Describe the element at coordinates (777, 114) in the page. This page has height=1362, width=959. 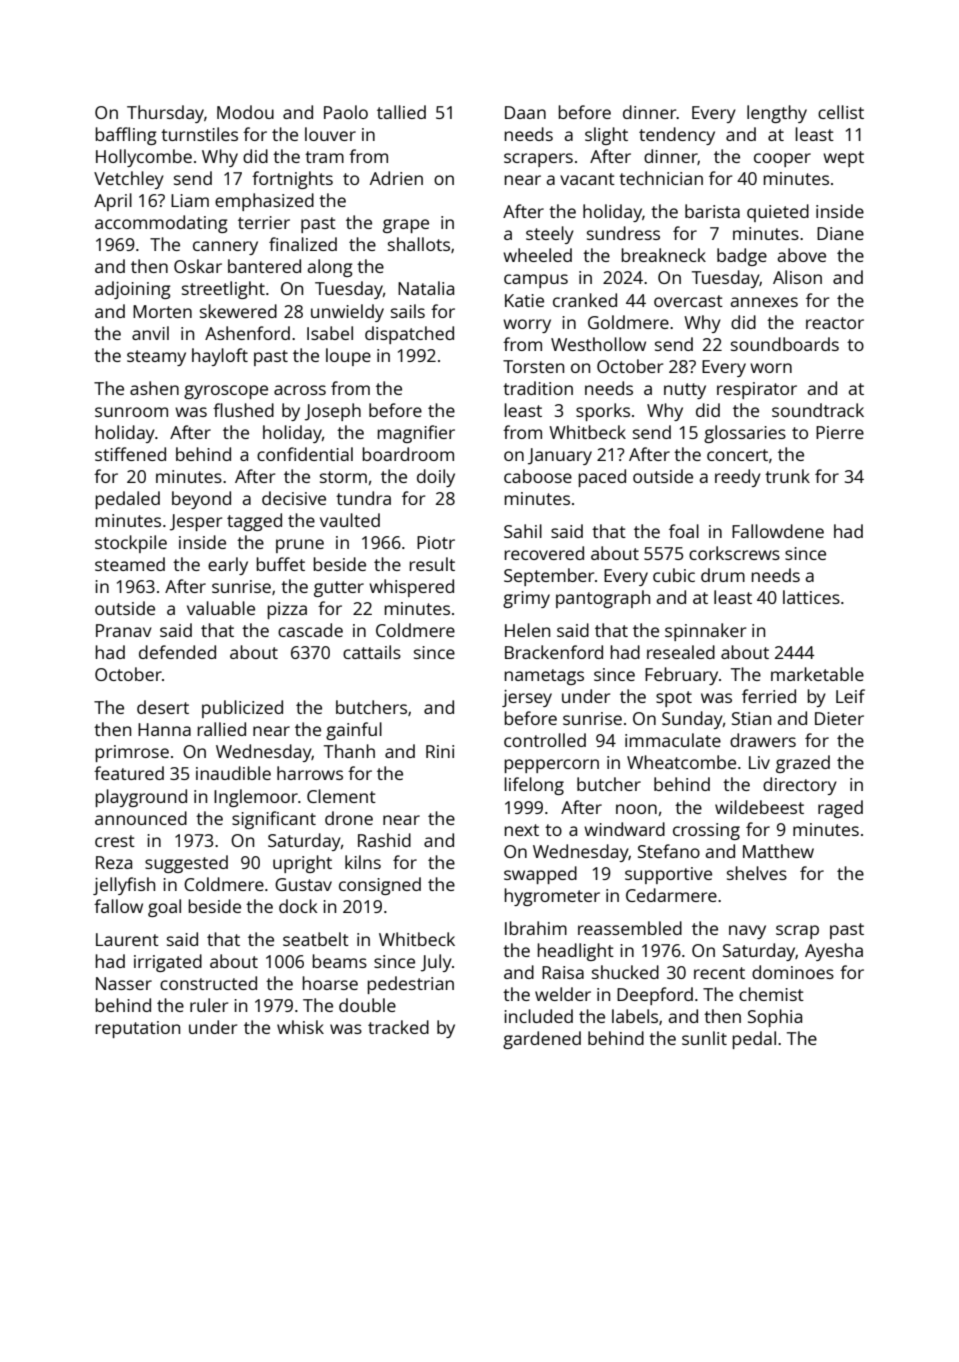
I see `lengthy` at that location.
